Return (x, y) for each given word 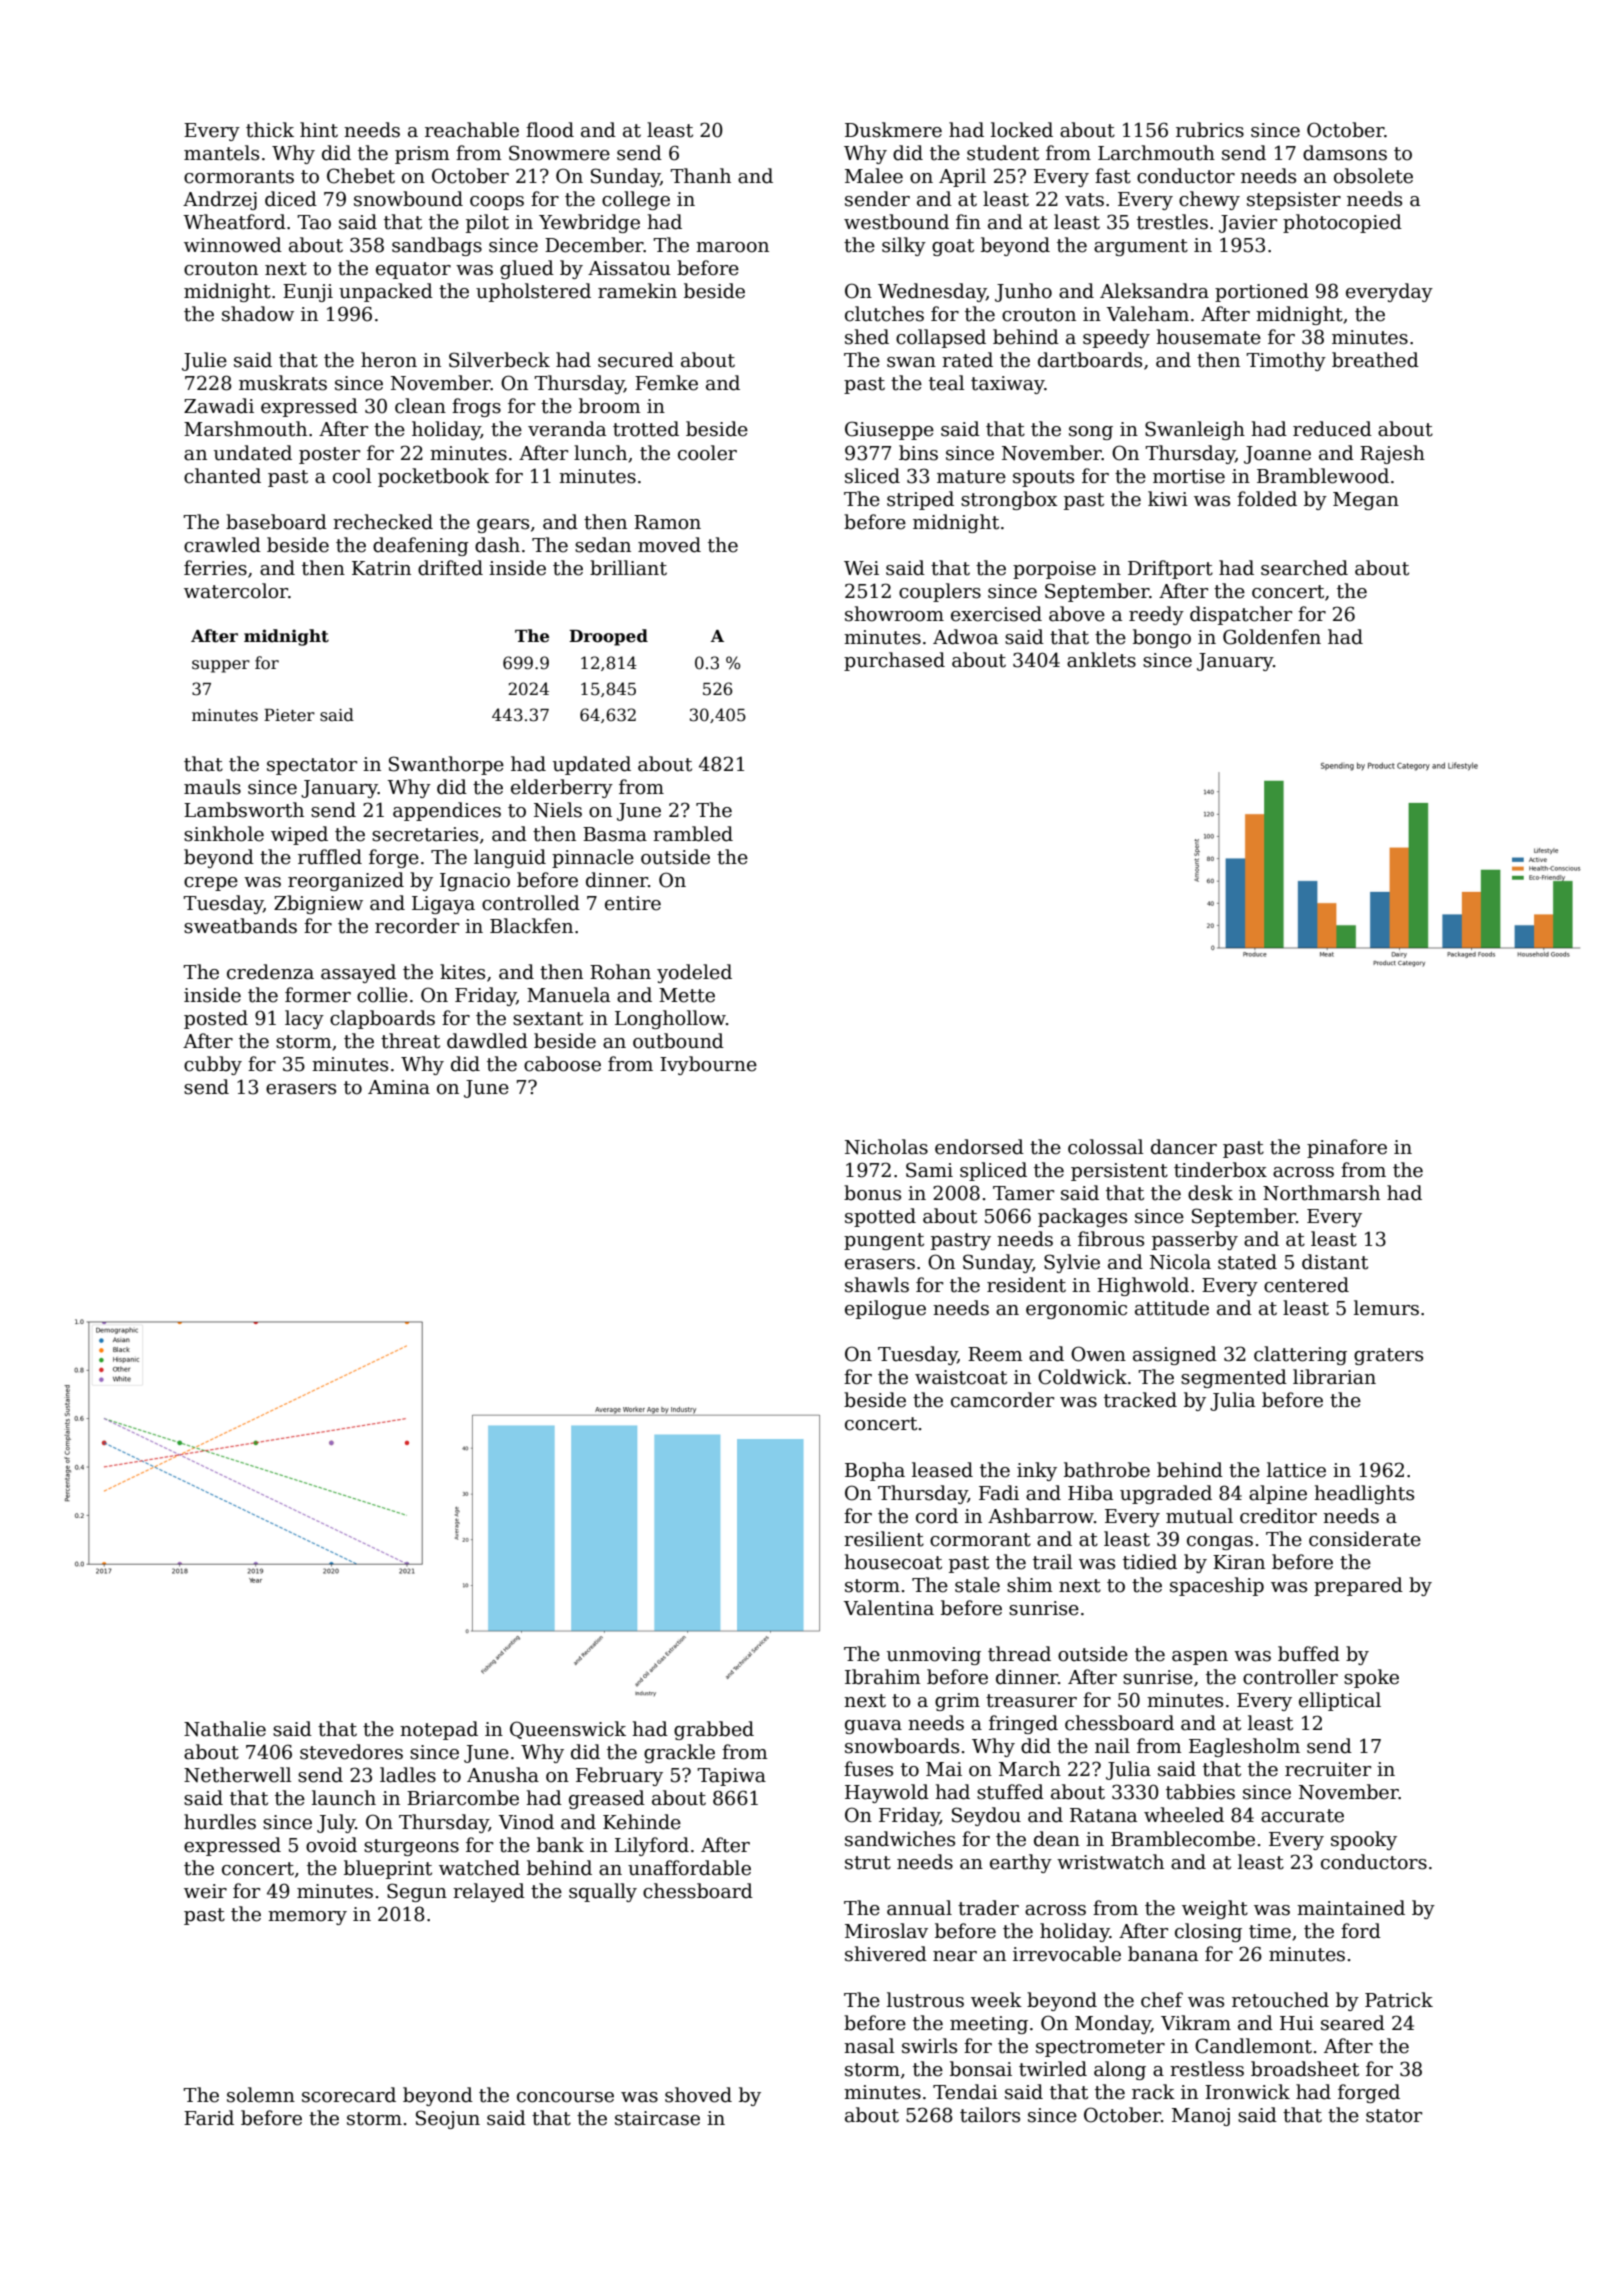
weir (205, 1891)
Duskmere (893, 130)
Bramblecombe (1183, 1839)
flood (550, 130)
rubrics (1210, 130)
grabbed (714, 1730)
